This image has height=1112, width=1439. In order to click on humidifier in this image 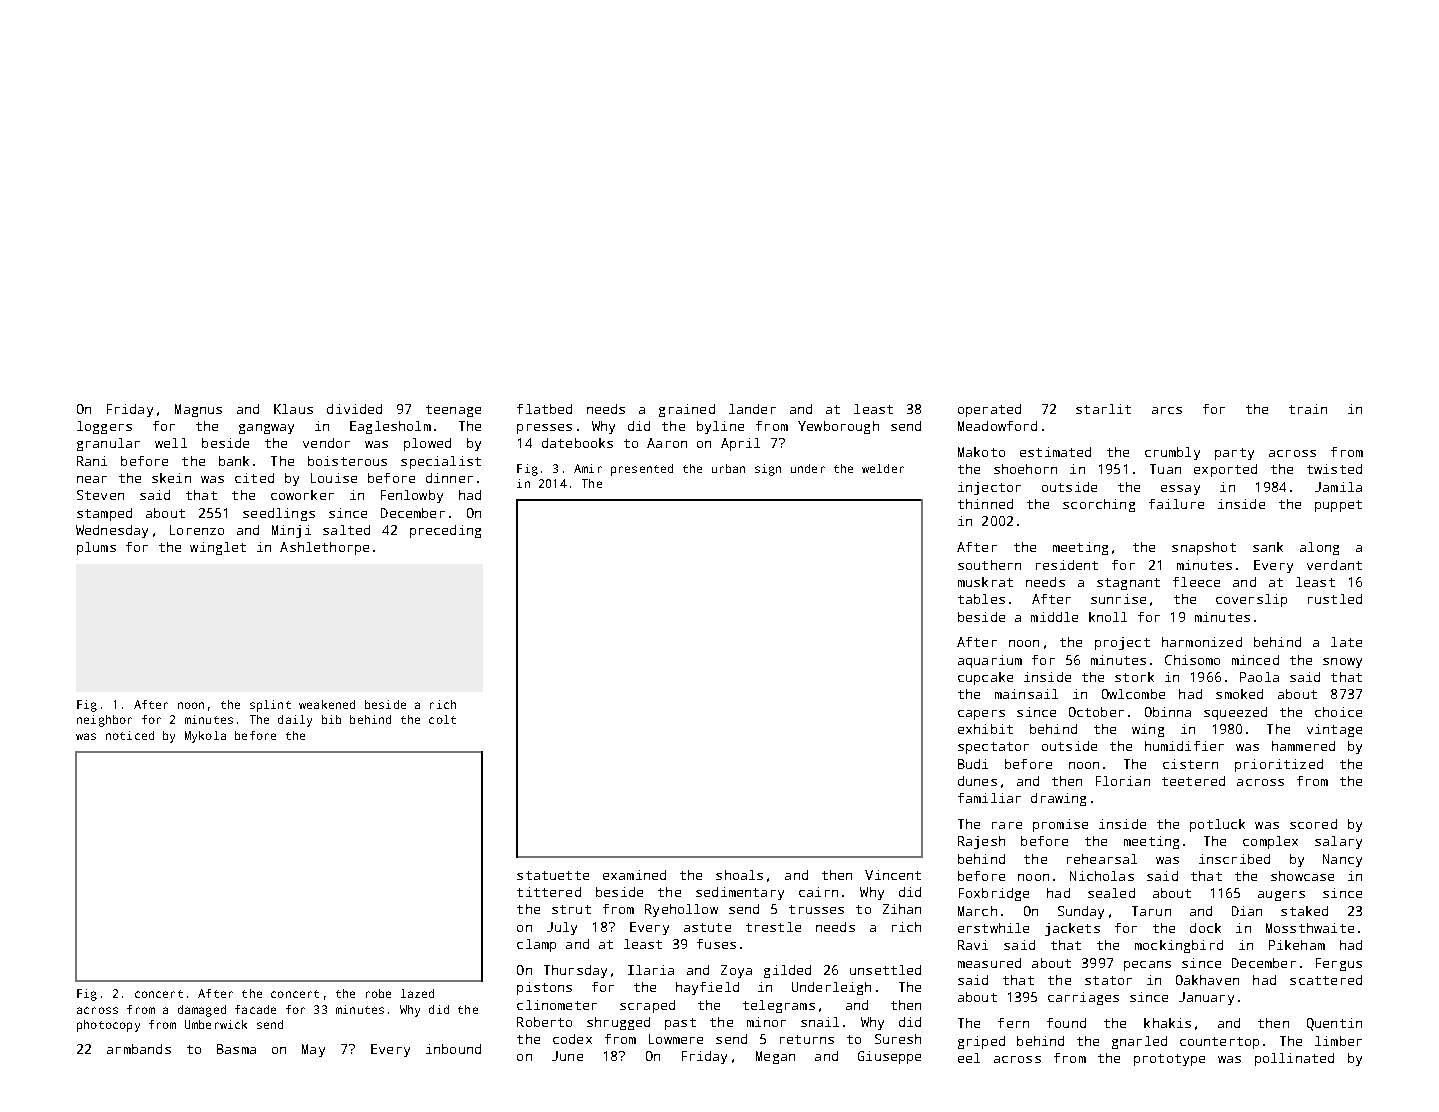, I will do `click(1184, 746)`.
